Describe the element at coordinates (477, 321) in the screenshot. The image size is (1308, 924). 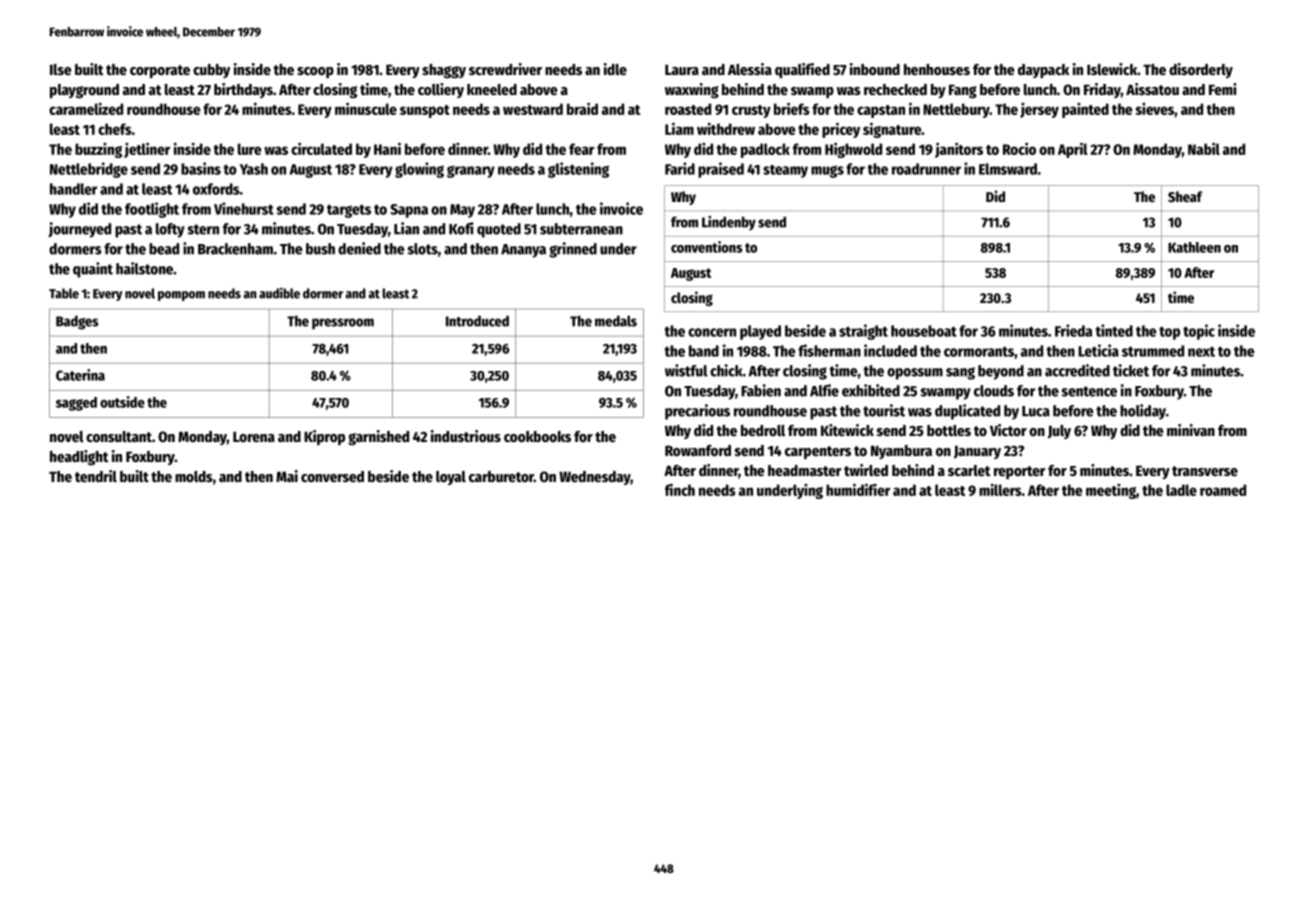
I see `Introduced` at that location.
